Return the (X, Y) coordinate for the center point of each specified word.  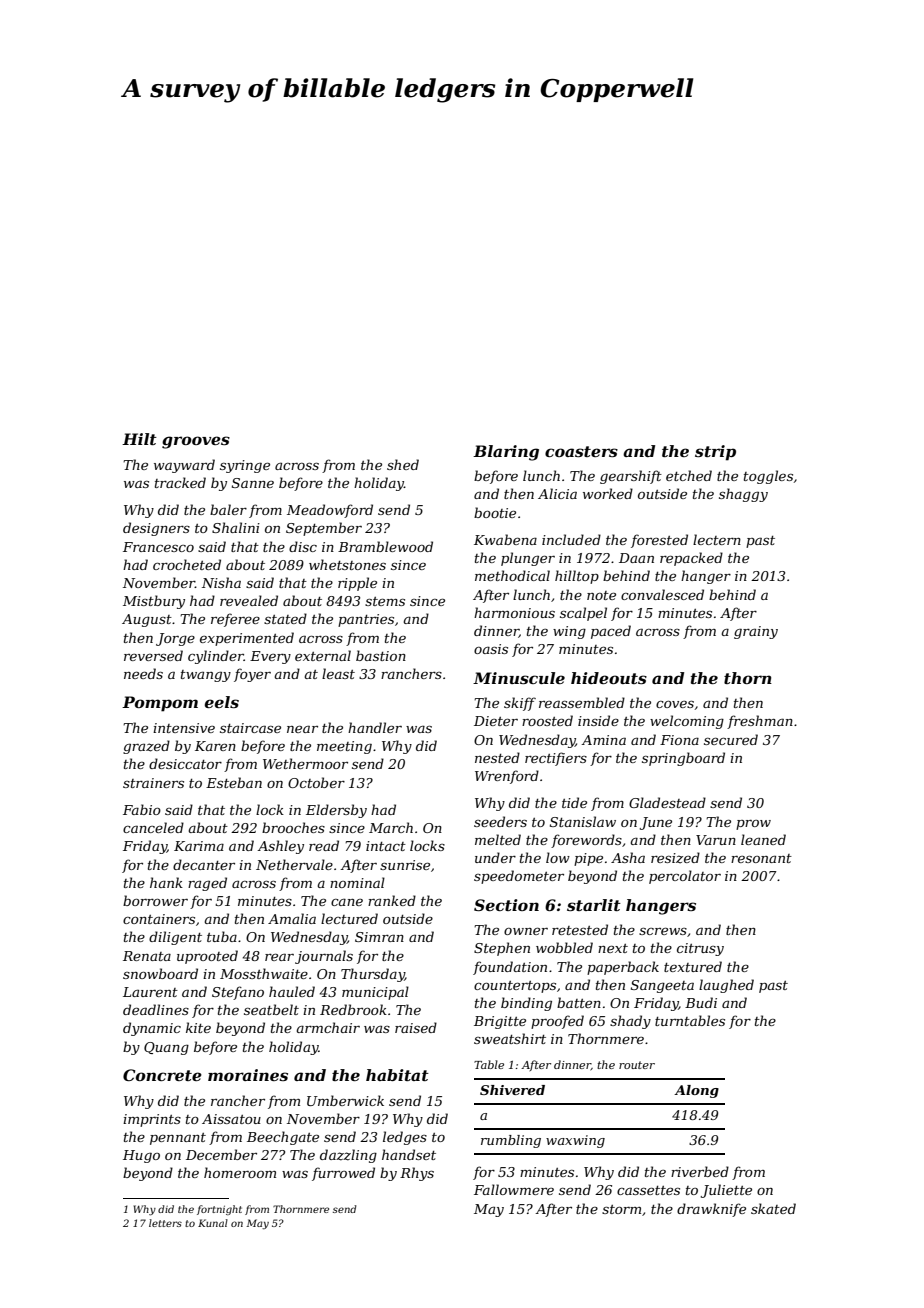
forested (659, 541)
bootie (495, 512)
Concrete (162, 1075)
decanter (204, 864)
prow (753, 825)
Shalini (236, 527)
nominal (357, 882)
